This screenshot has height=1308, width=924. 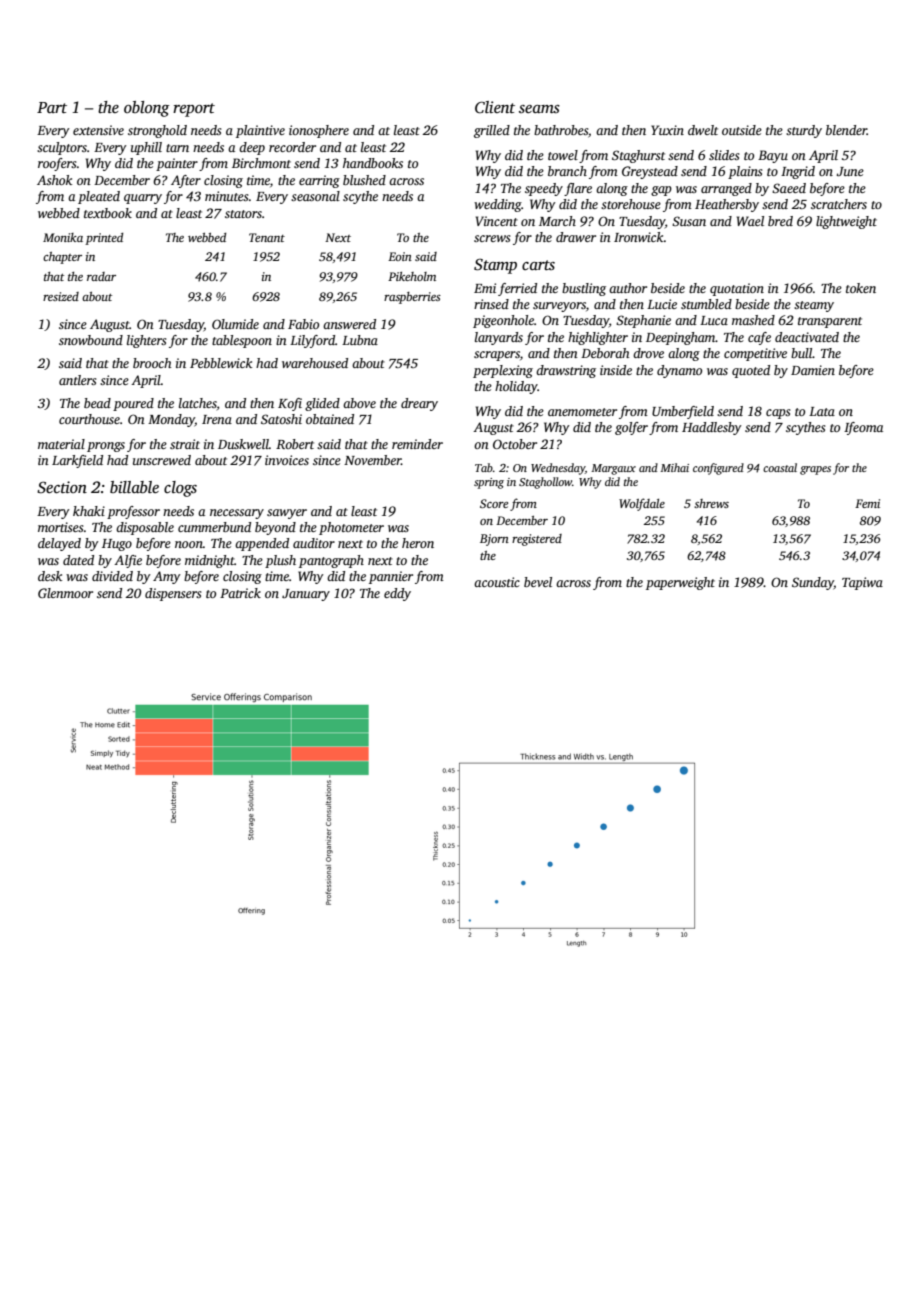 What do you see at coordinates (495, 107) in the screenshot?
I see `Client` at bounding box center [495, 107].
